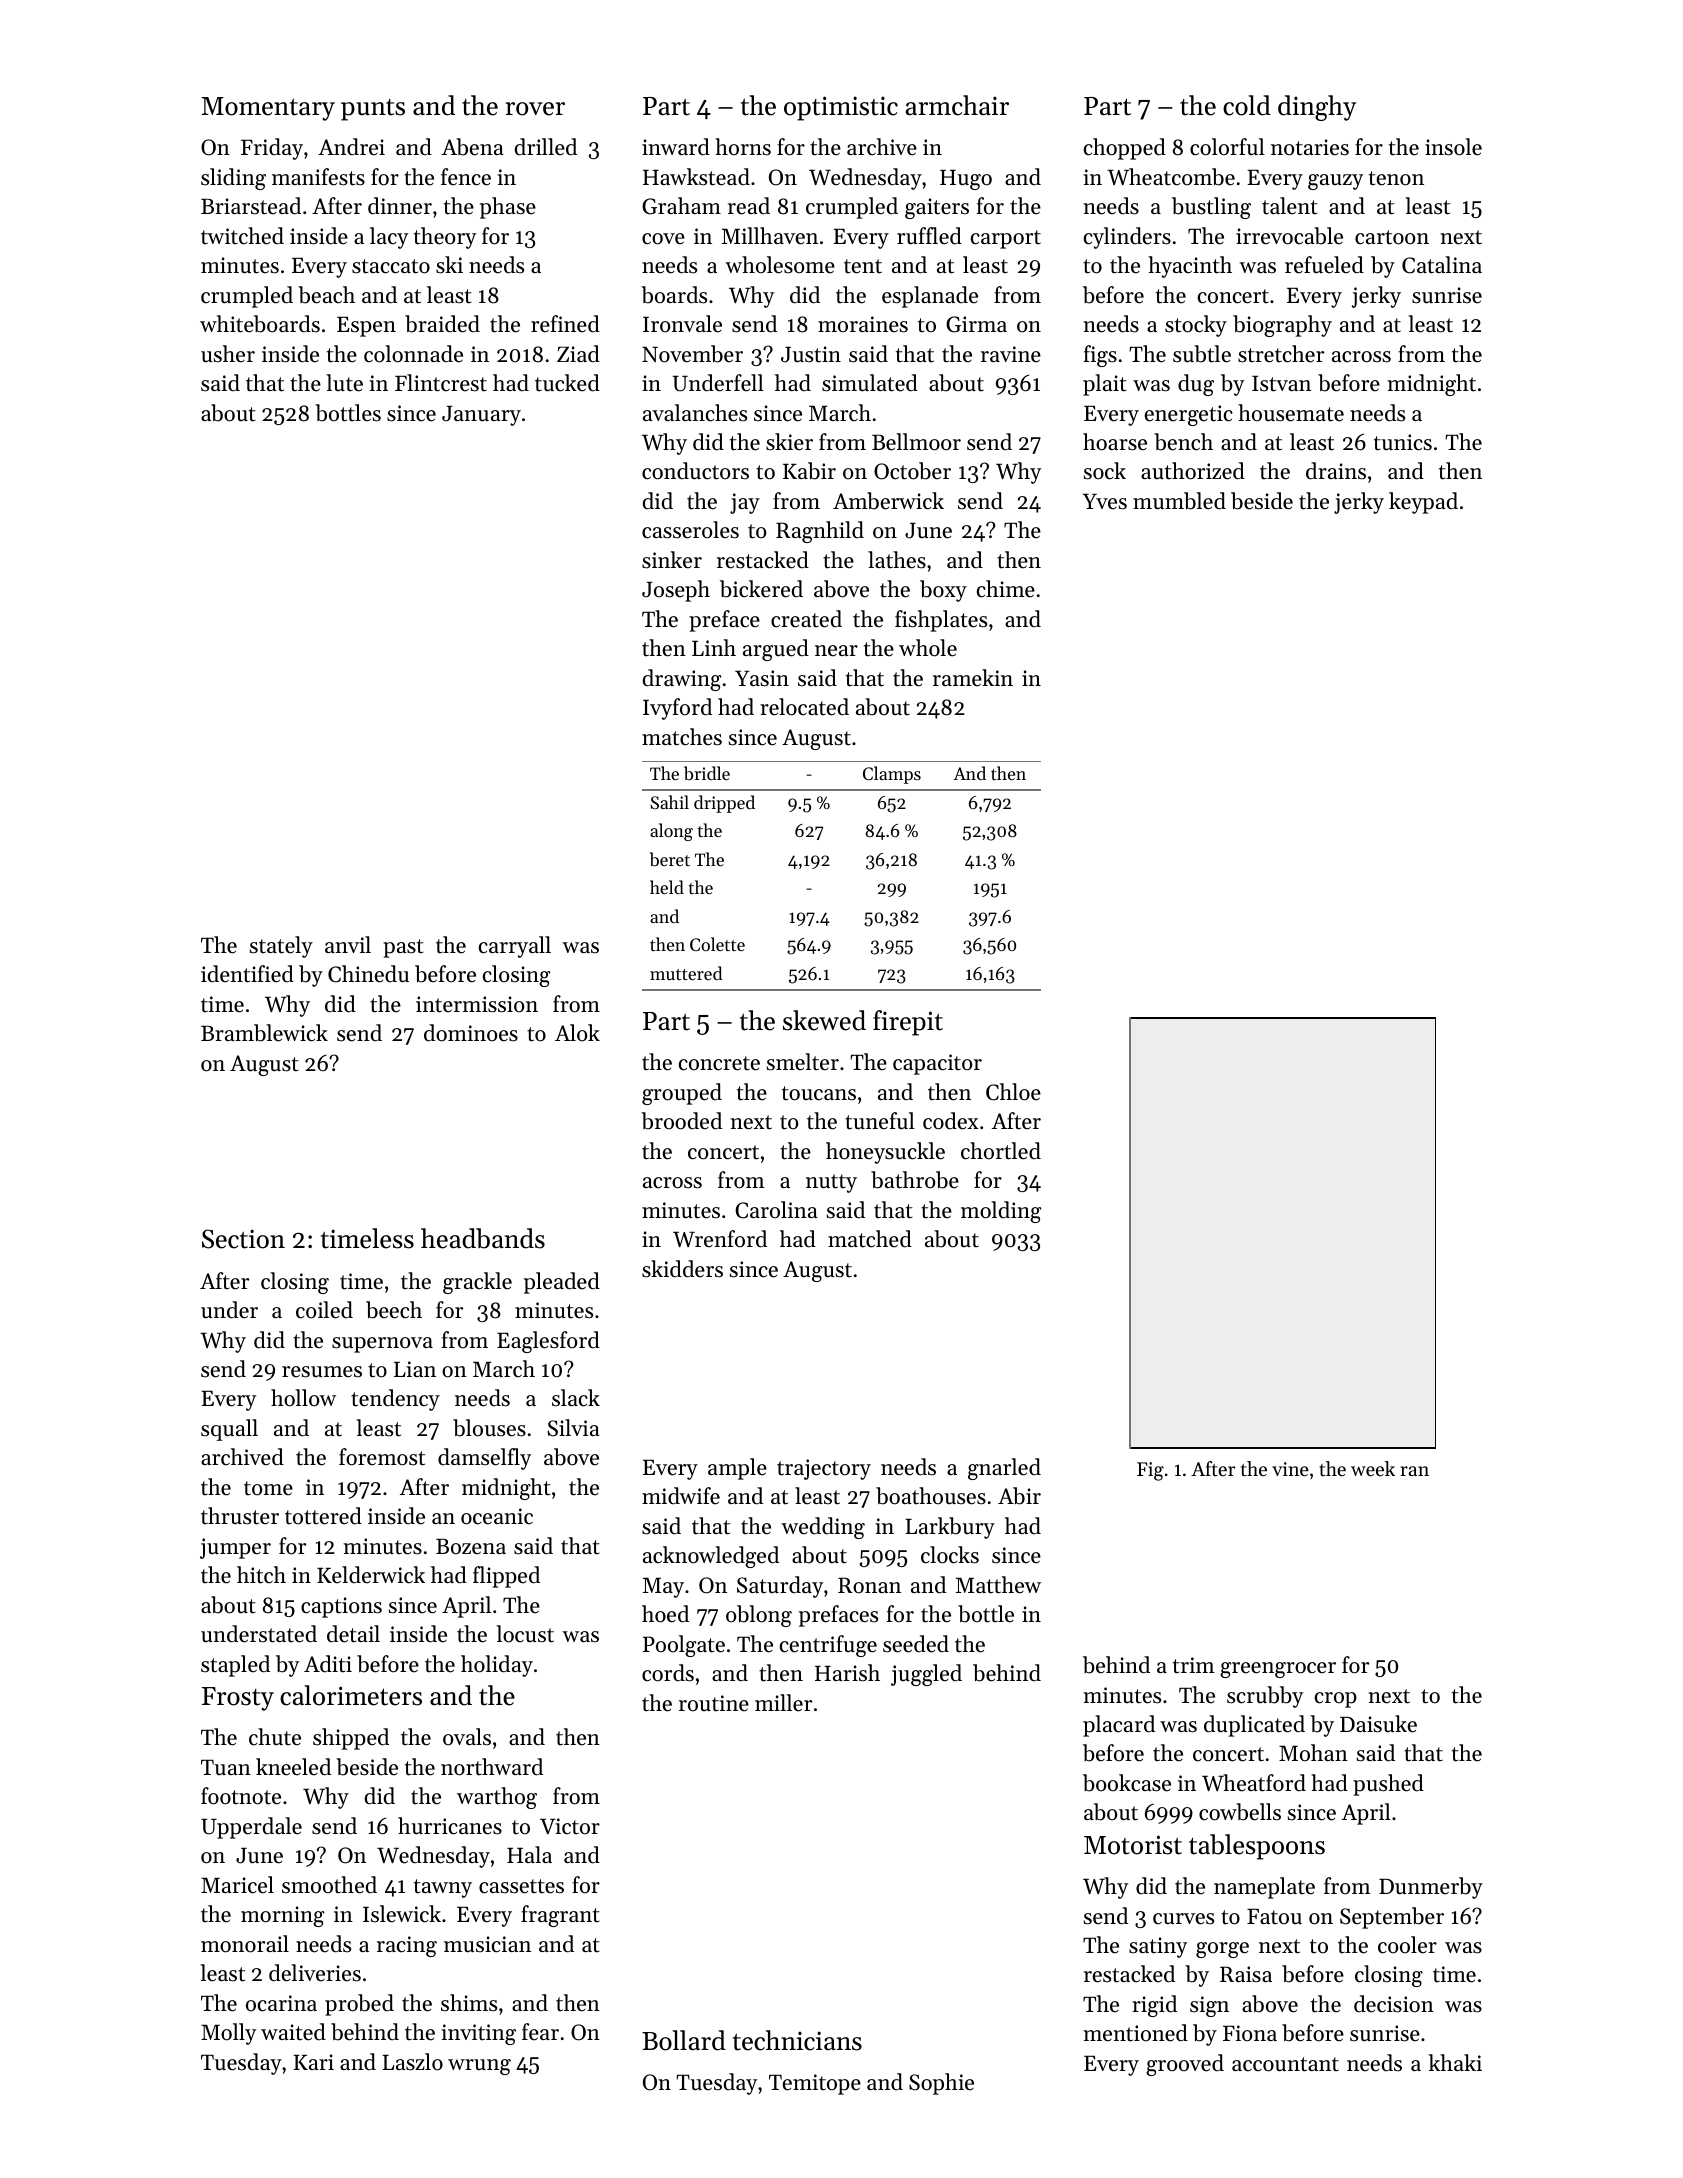 This image has height=2178, width=1683. What do you see at coordinates (1373, 1469) in the image?
I see `week` at bounding box center [1373, 1469].
